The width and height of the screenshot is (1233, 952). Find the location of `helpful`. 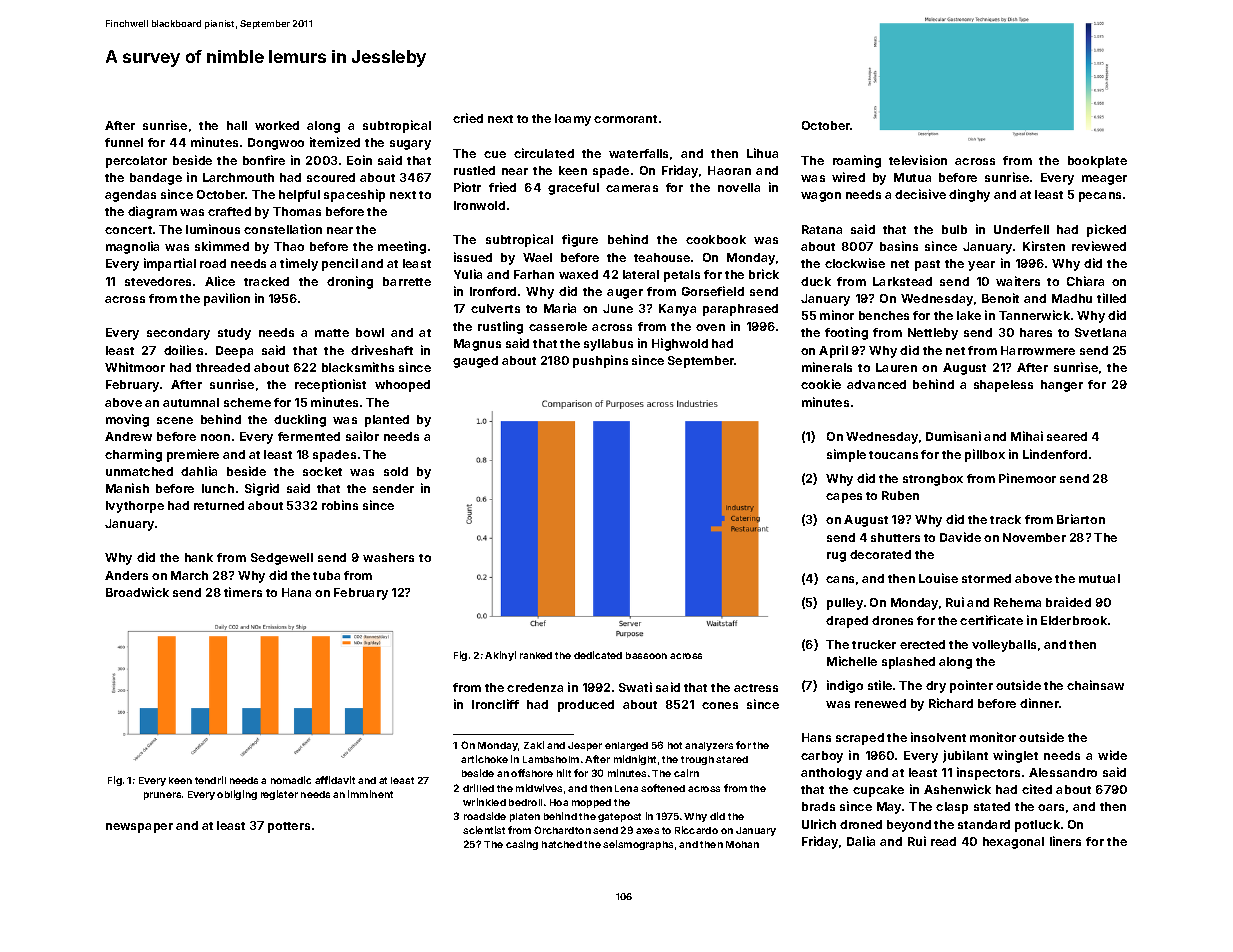

helpful is located at coordinates (299, 196).
